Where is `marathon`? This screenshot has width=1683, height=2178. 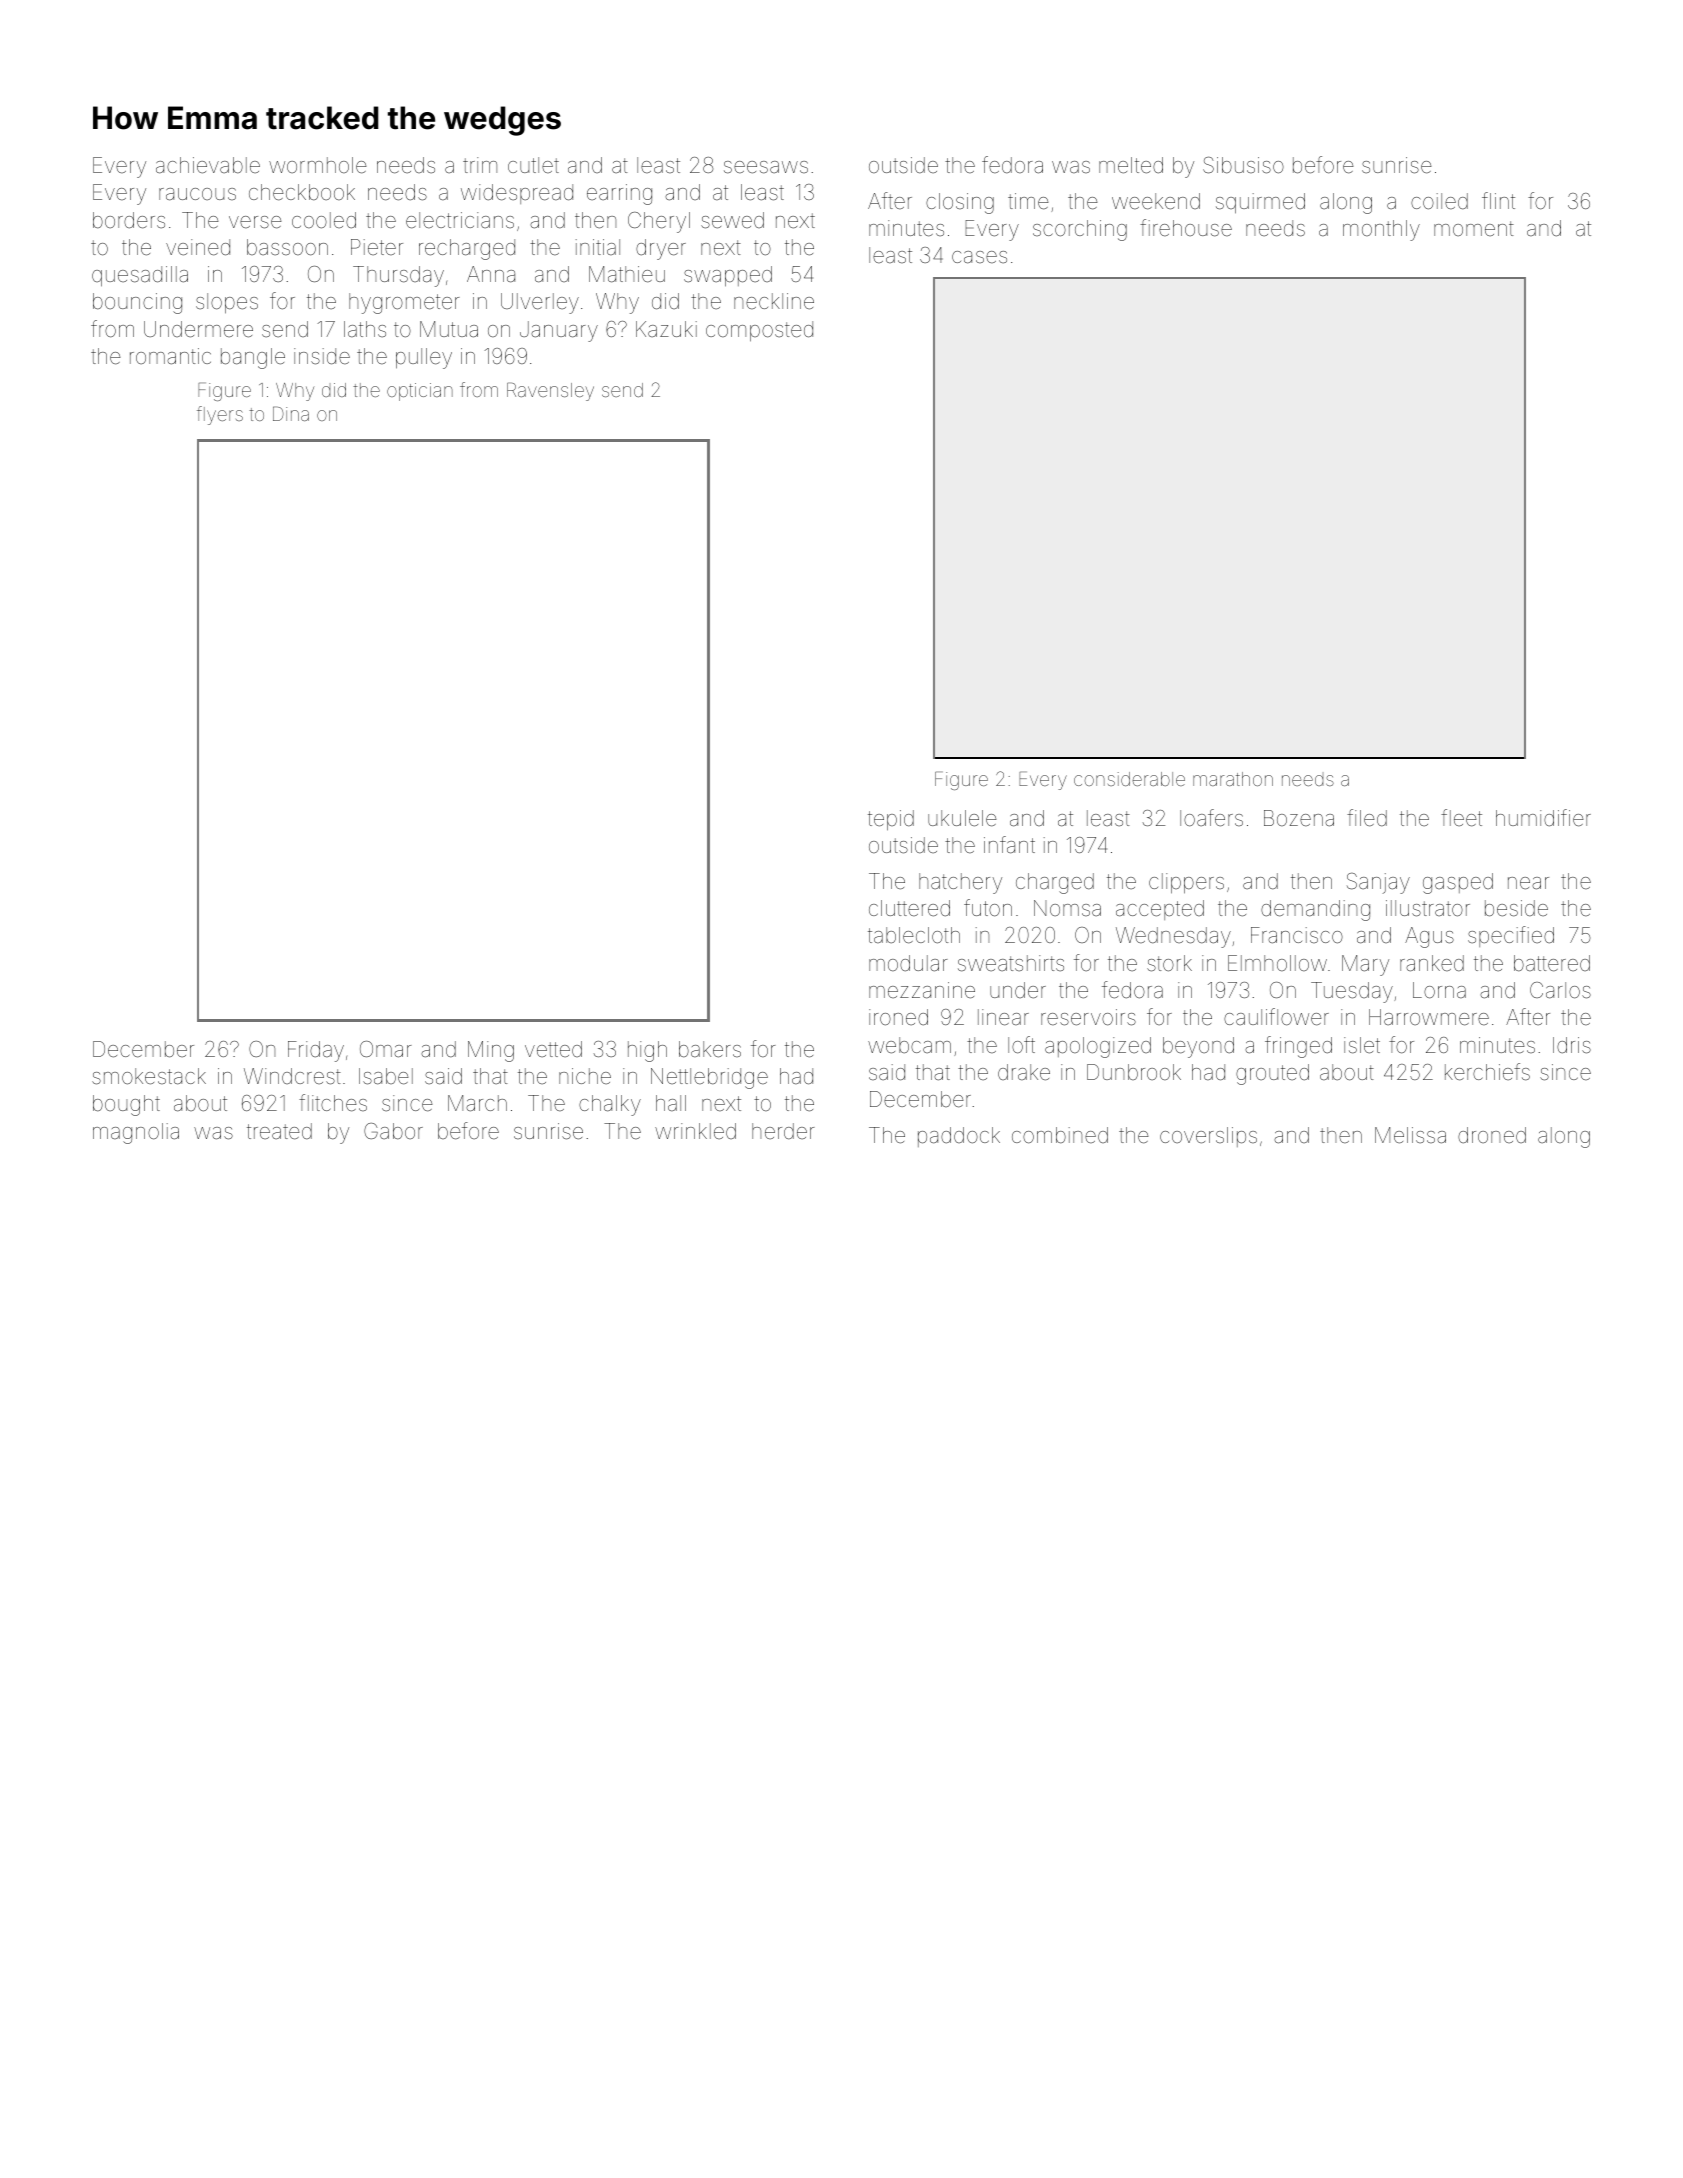
marathon is located at coordinates (1233, 779).
